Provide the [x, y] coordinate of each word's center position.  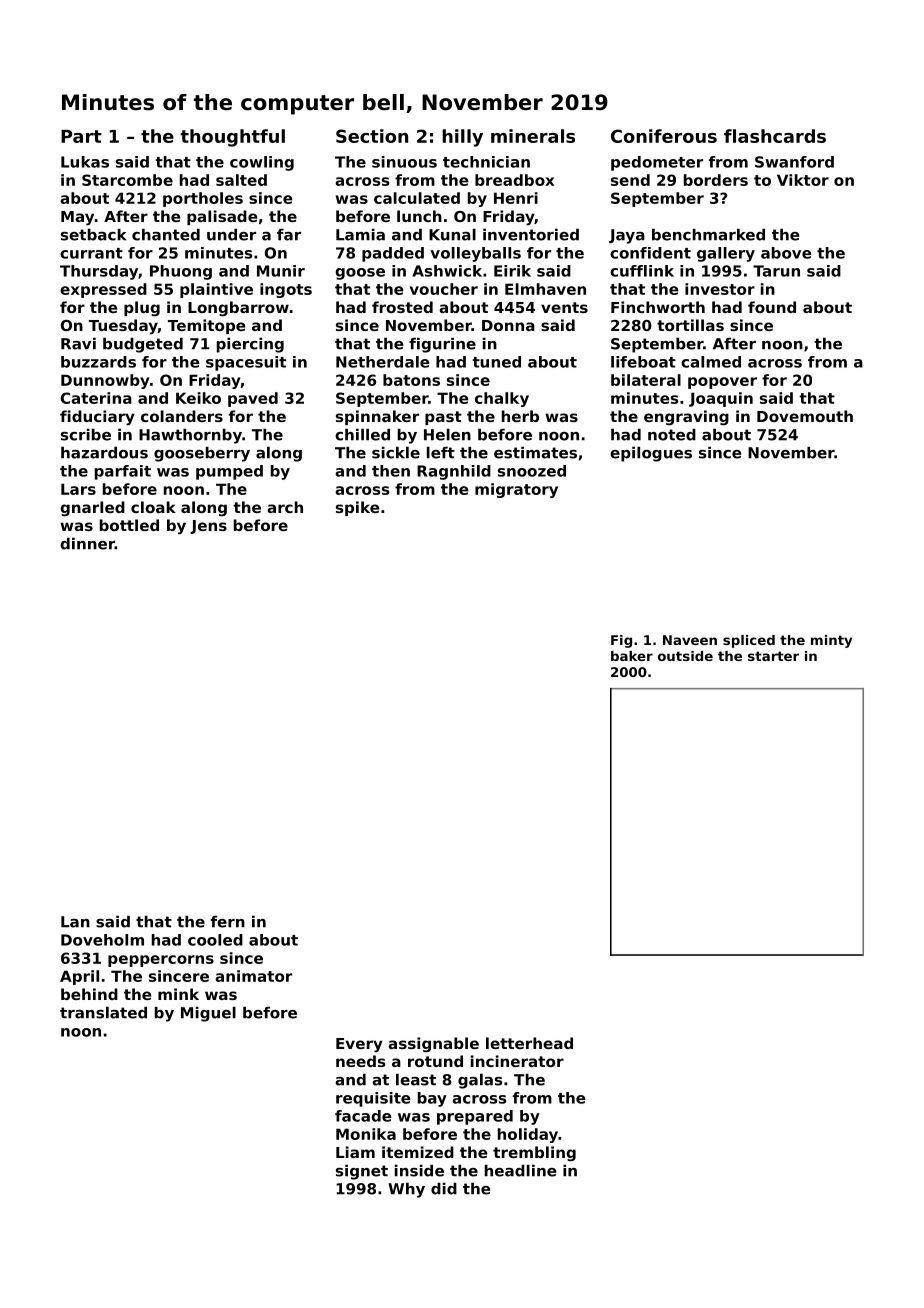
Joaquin [721, 399]
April [79, 977]
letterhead [529, 1043]
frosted [402, 307]
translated [103, 1012]
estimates [535, 452]
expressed [103, 290]
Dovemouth [805, 416]
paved [253, 399]
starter [773, 656]
